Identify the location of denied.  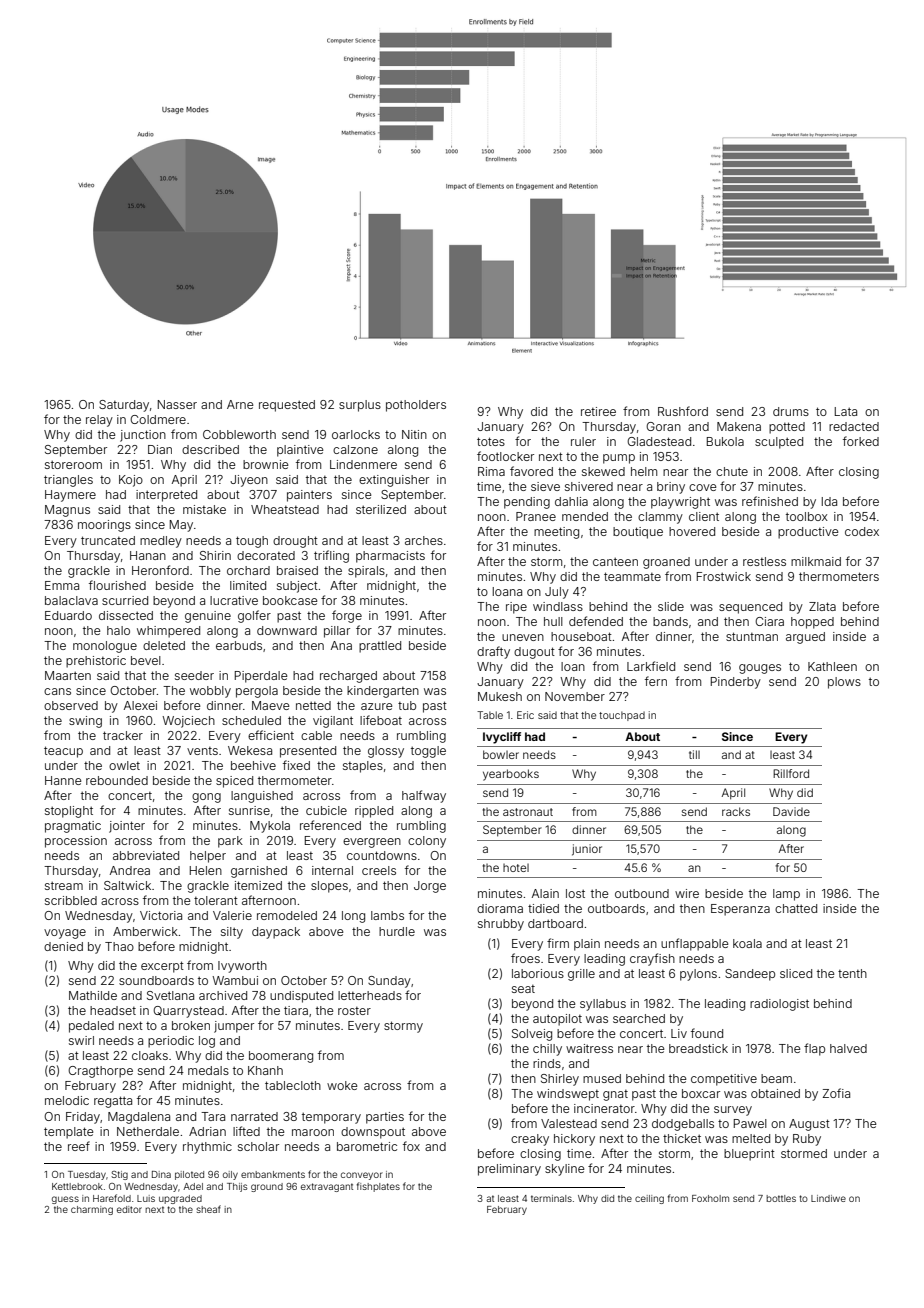
(63, 946).
